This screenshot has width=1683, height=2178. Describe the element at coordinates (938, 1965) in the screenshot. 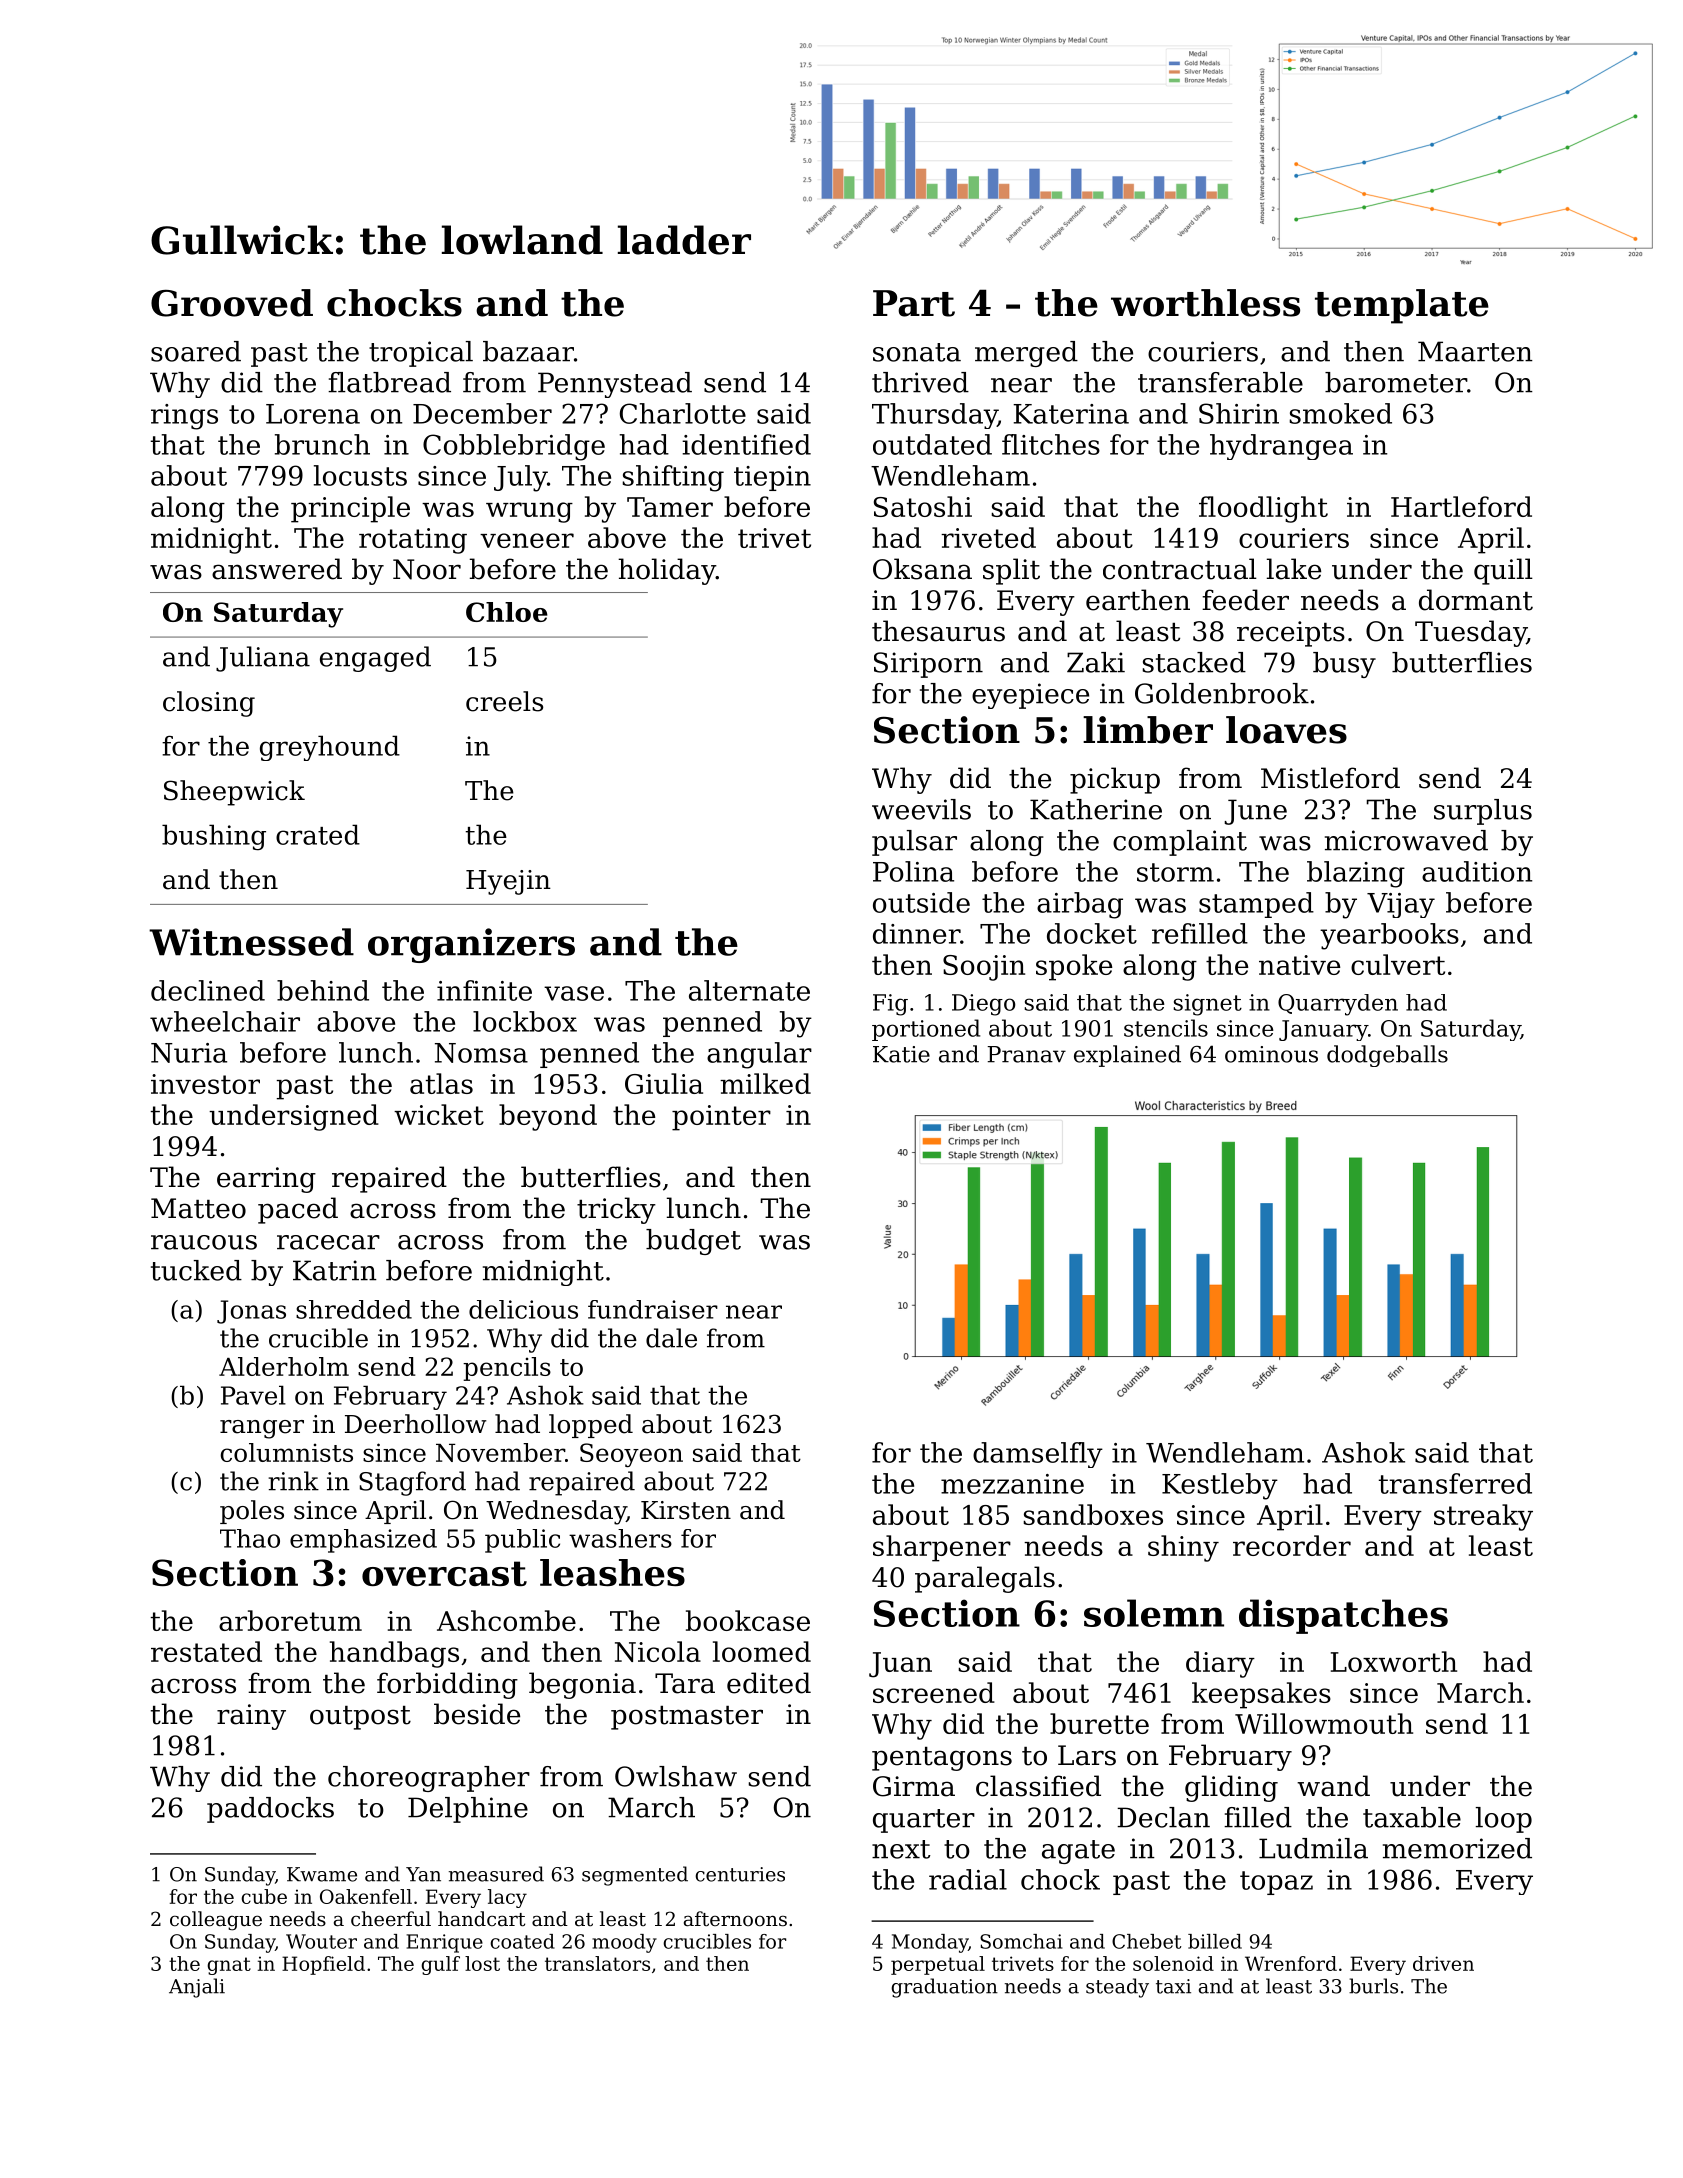

I see `perpetual` at that location.
